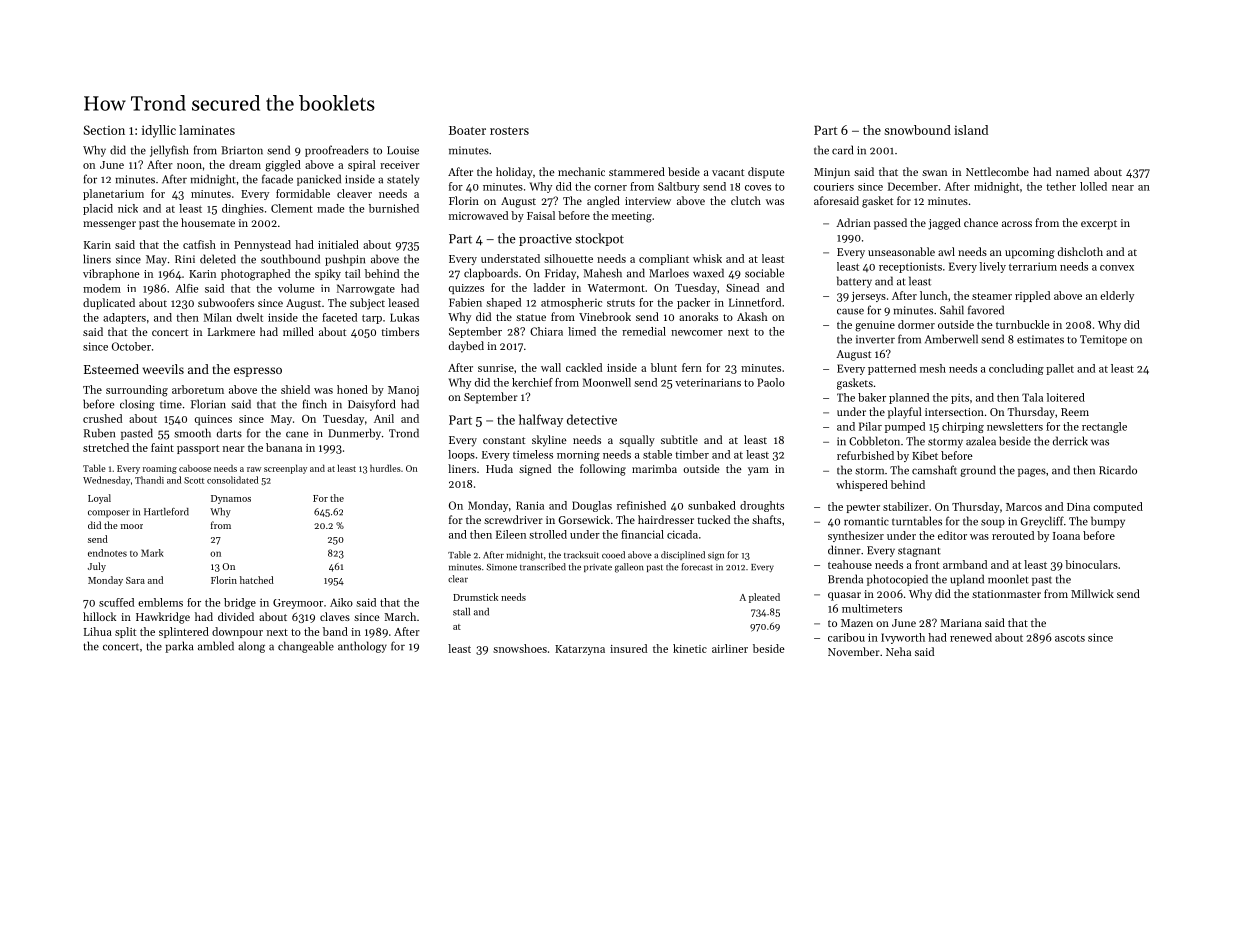 The width and height of the document is (1233, 952). Describe the element at coordinates (637, 171) in the document. I see `stammered` at that location.
